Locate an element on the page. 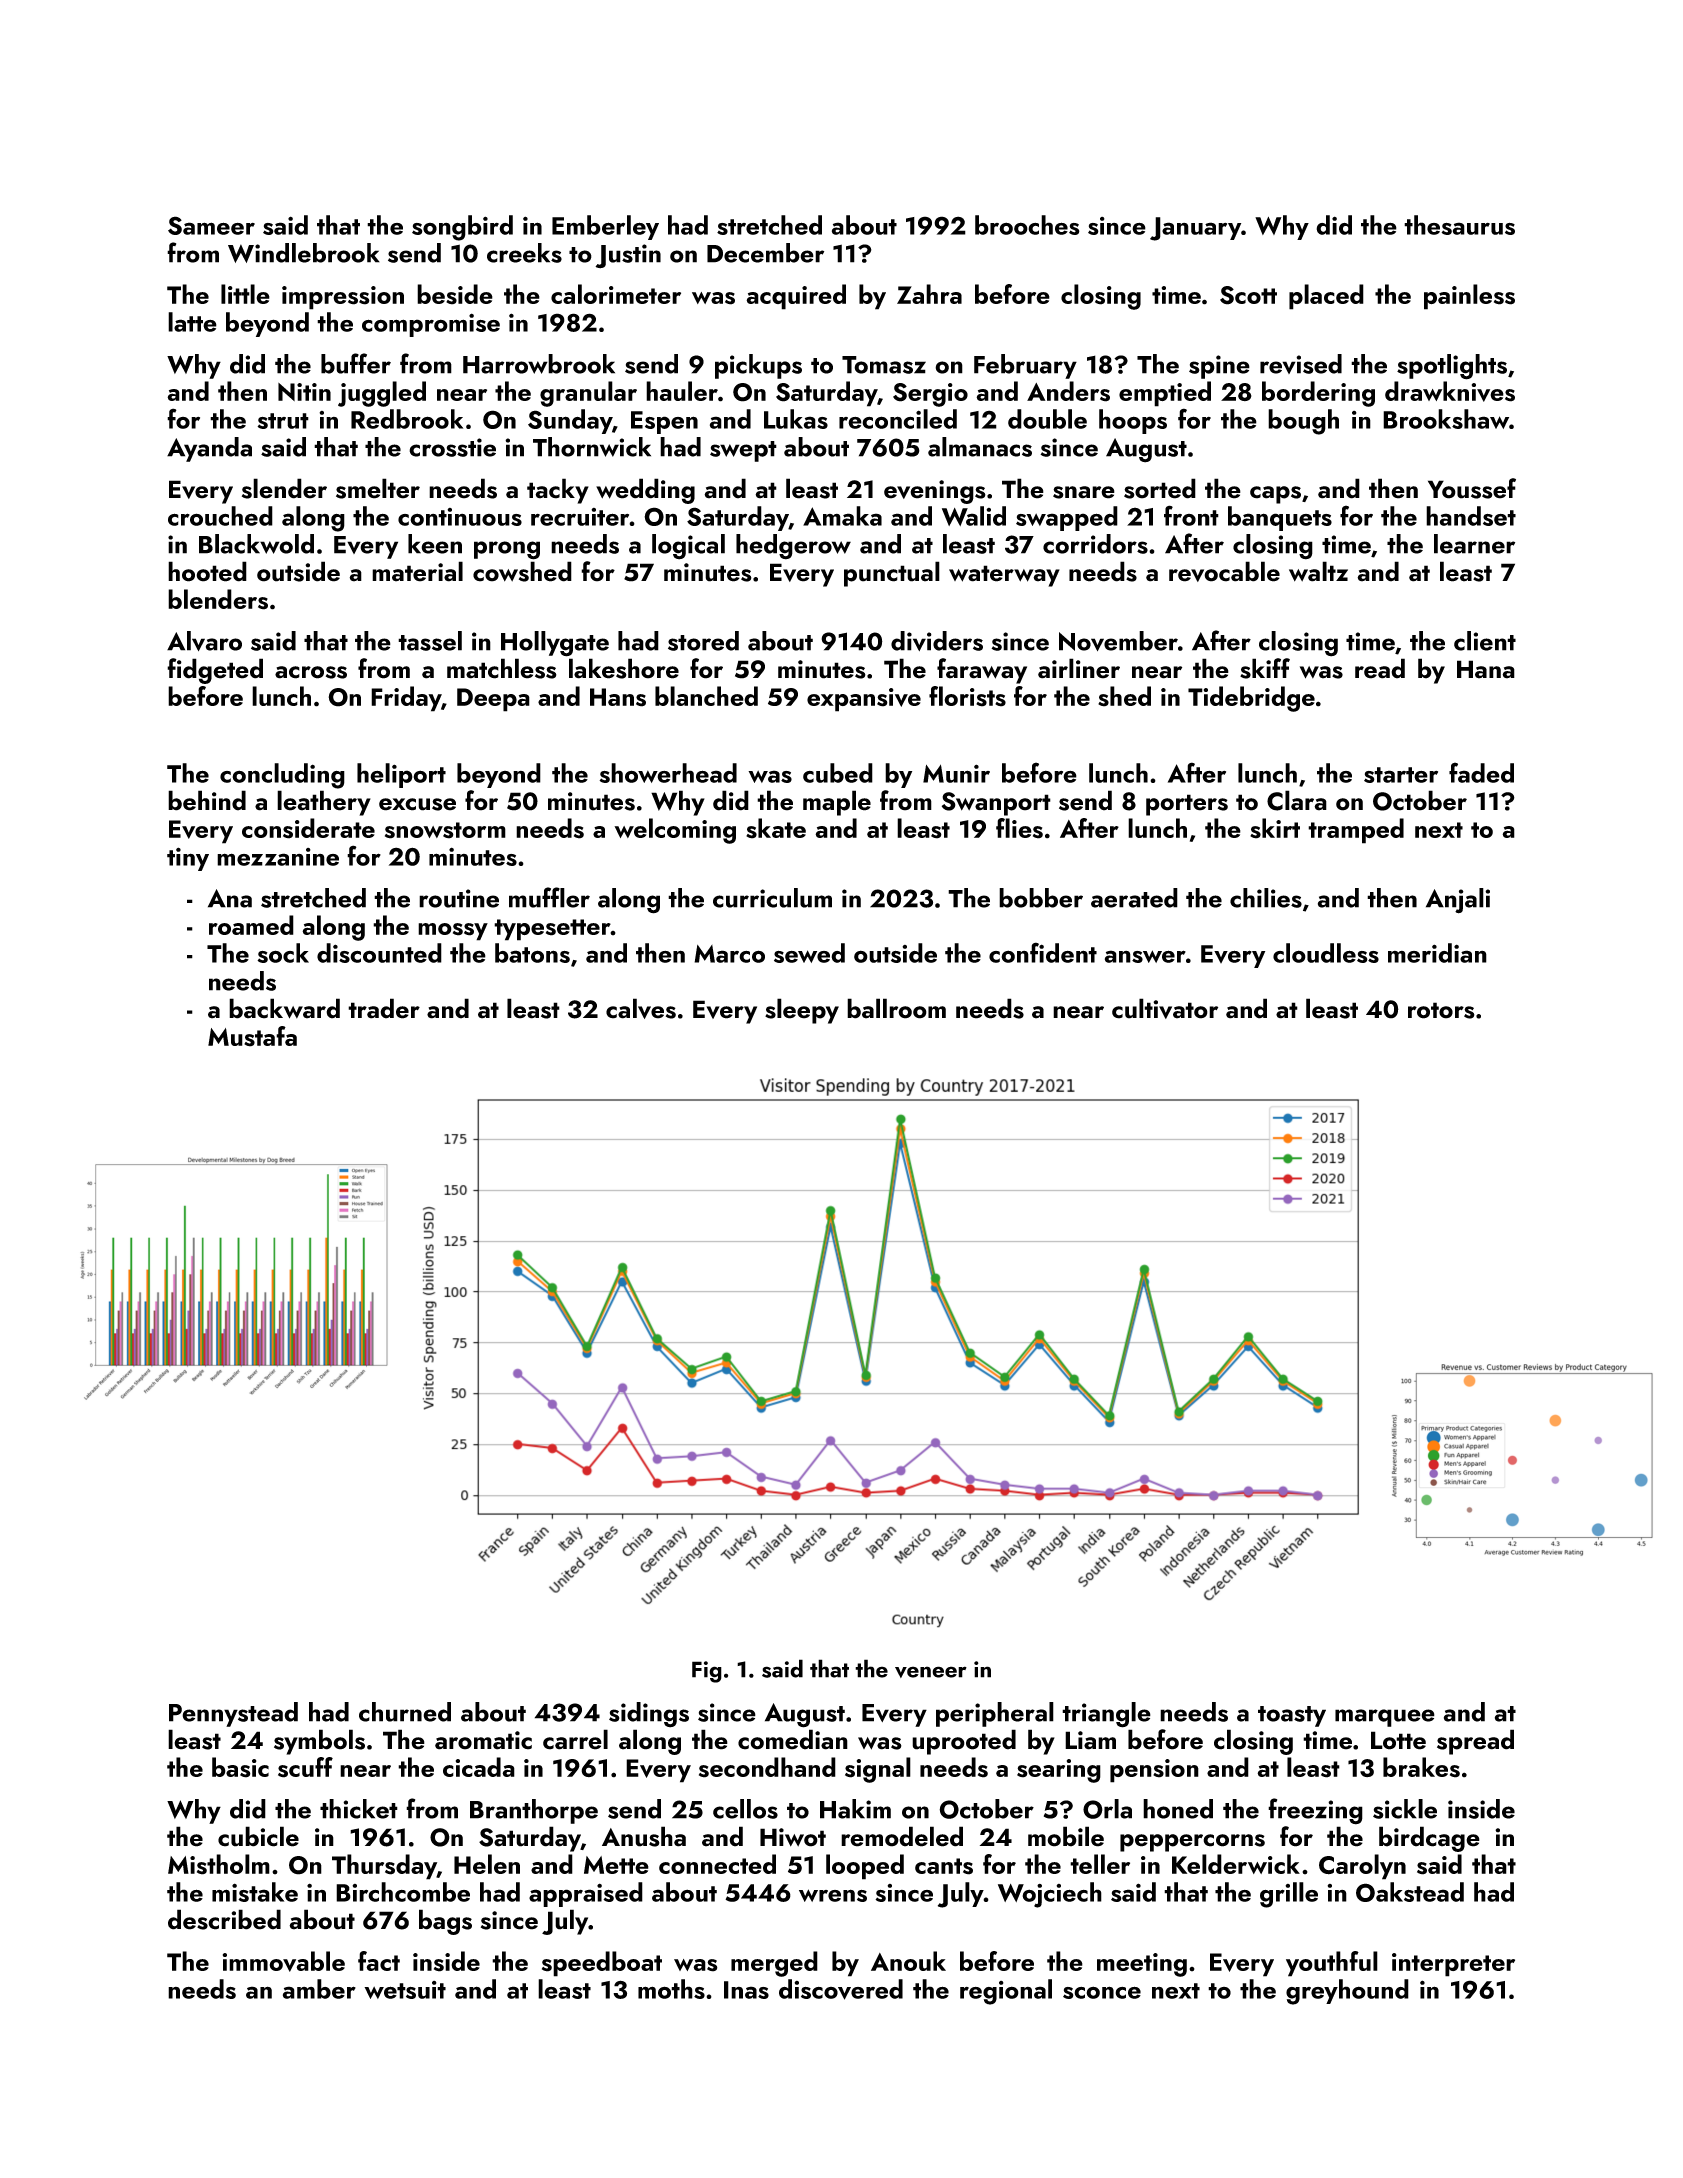  Sameer is located at coordinates (211, 225).
